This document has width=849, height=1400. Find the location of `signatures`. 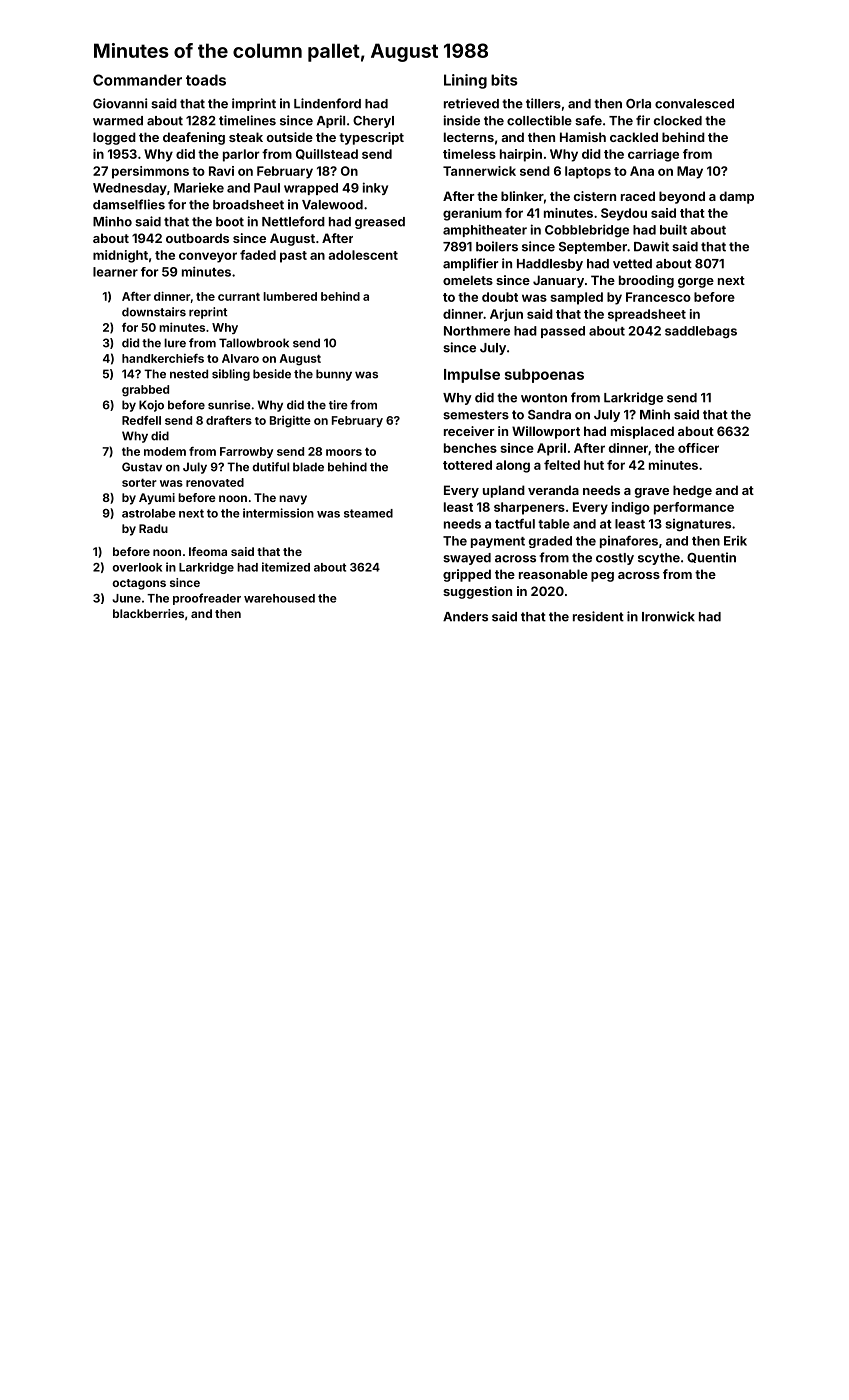

signatures is located at coordinates (698, 525).
